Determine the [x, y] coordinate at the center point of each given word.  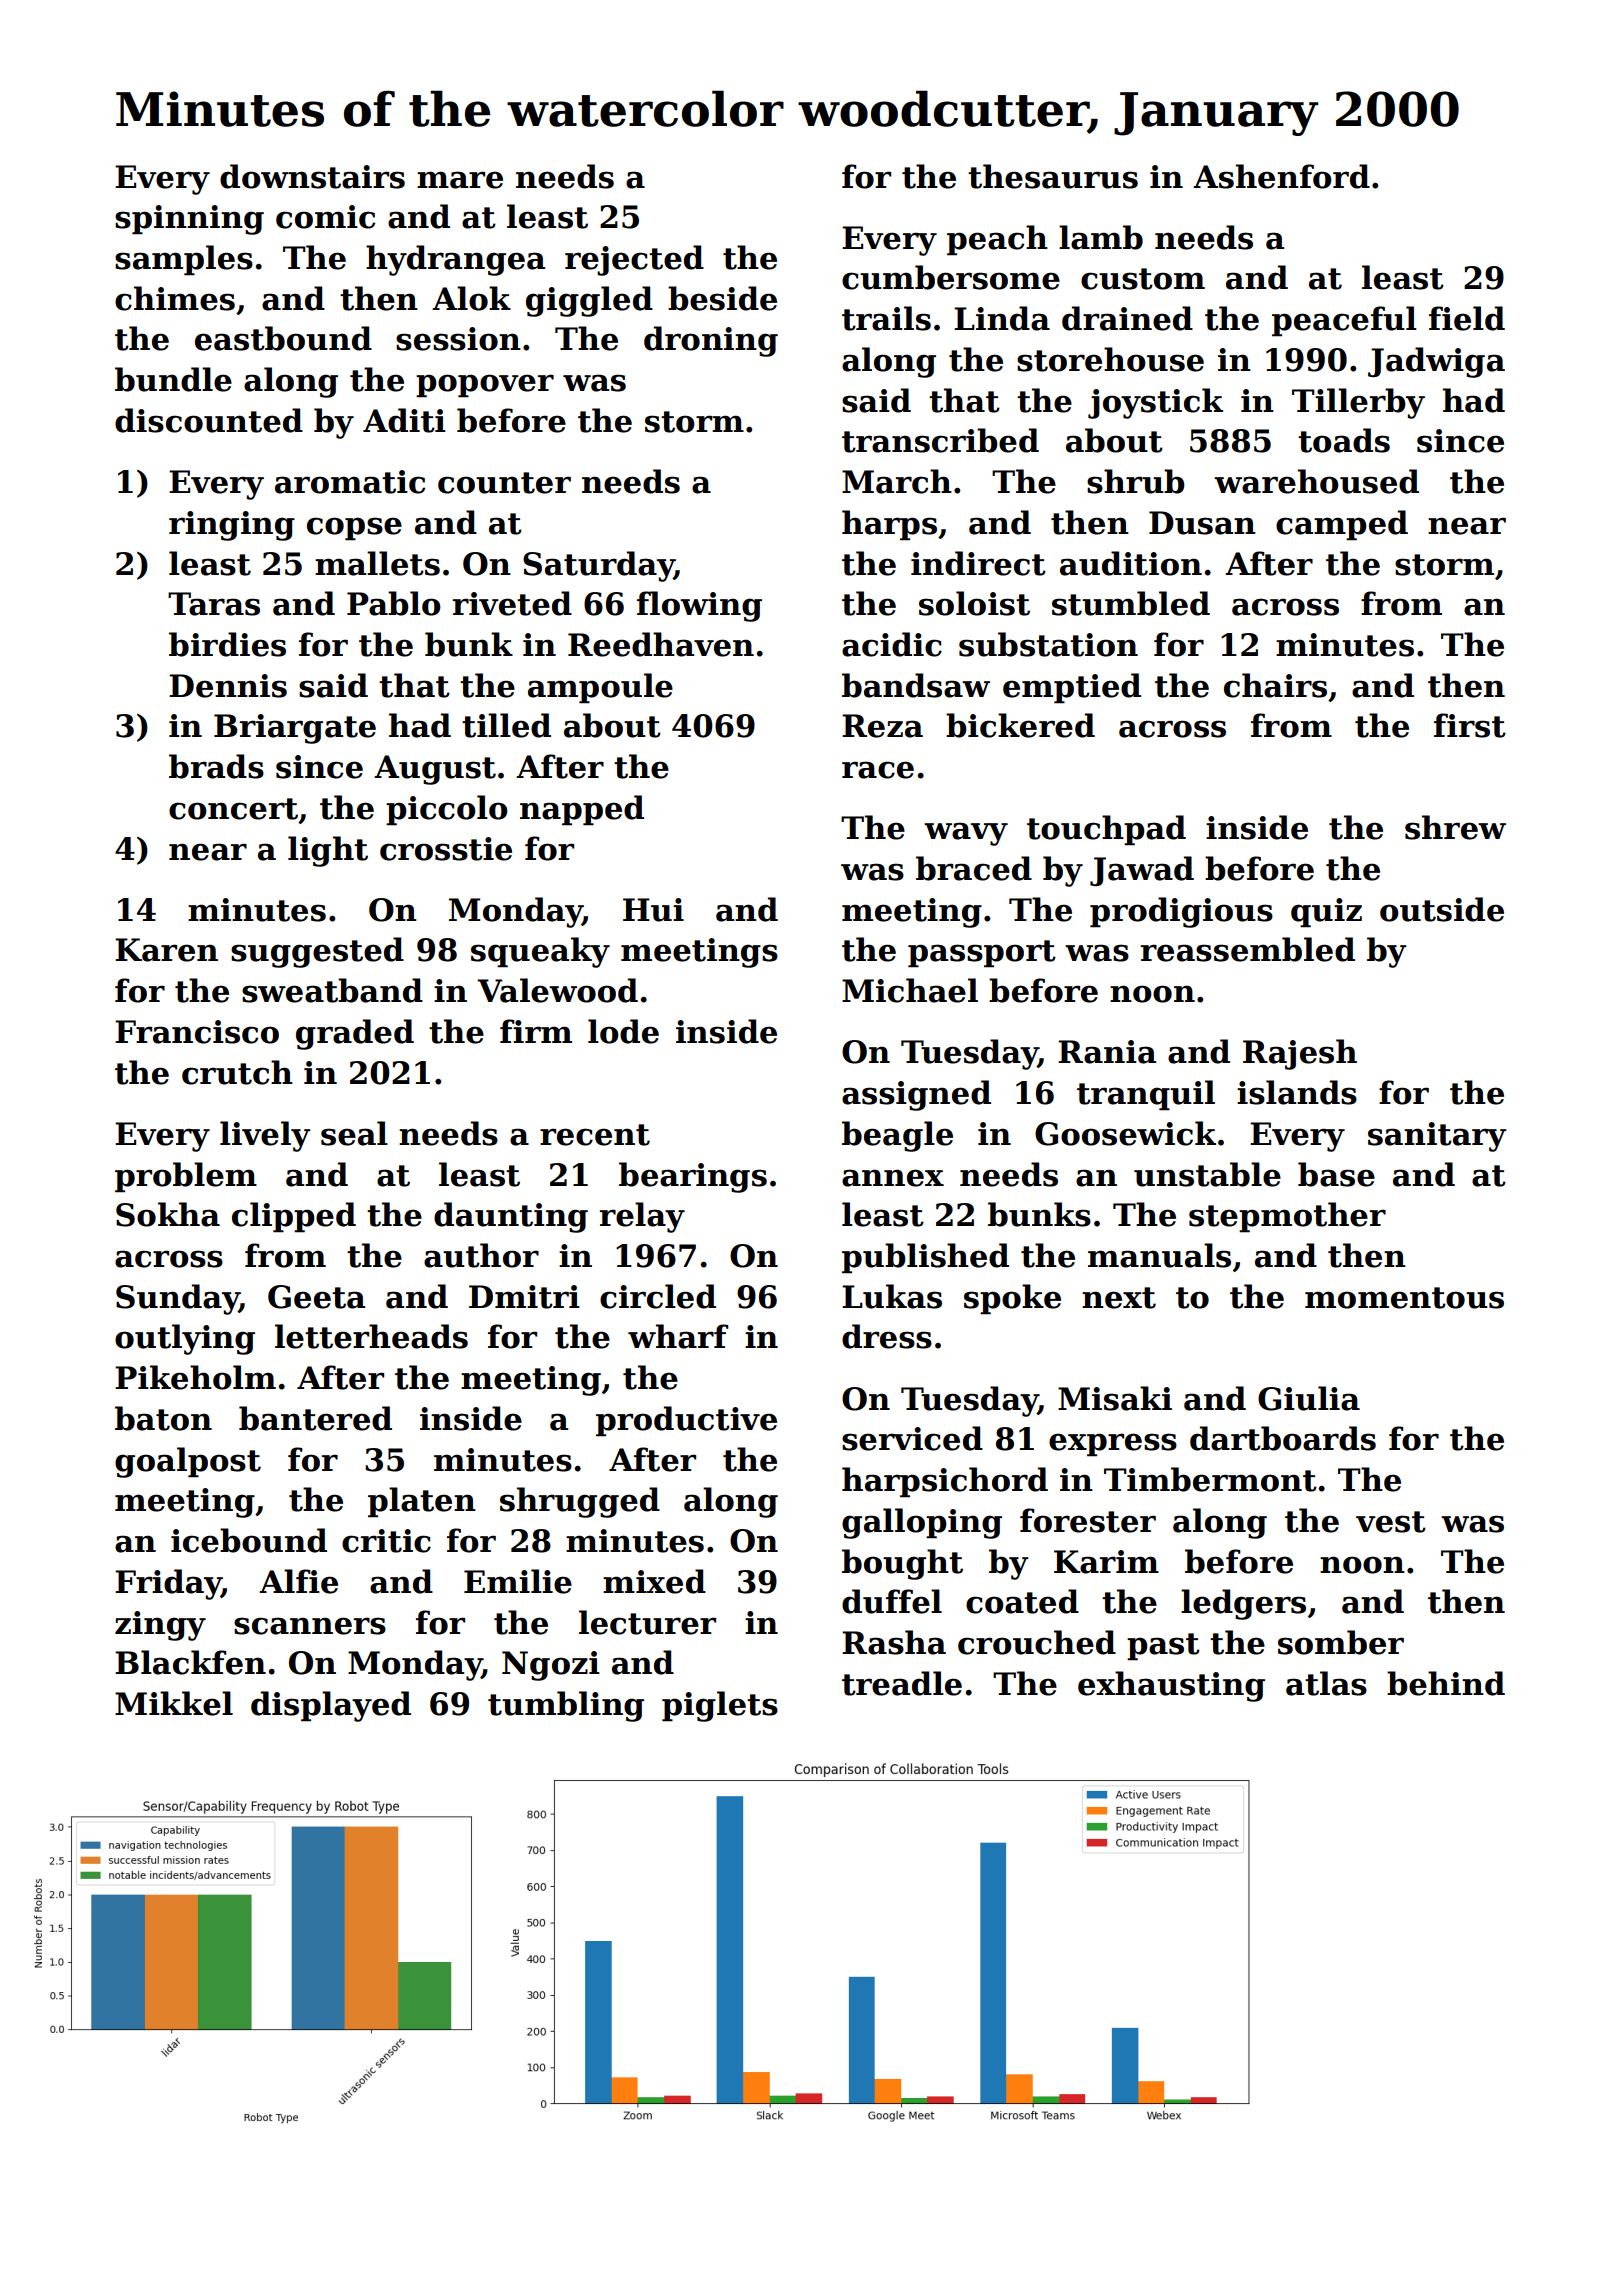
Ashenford [1281, 176]
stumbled [1131, 603]
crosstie [446, 849]
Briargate [295, 729]
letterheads [371, 1336]
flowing [699, 606]
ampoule [600, 688]
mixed [654, 1581]
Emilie [518, 1581]
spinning [189, 220]
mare [460, 180]
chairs [1275, 685]
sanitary [1437, 1137]
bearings [693, 1177]
